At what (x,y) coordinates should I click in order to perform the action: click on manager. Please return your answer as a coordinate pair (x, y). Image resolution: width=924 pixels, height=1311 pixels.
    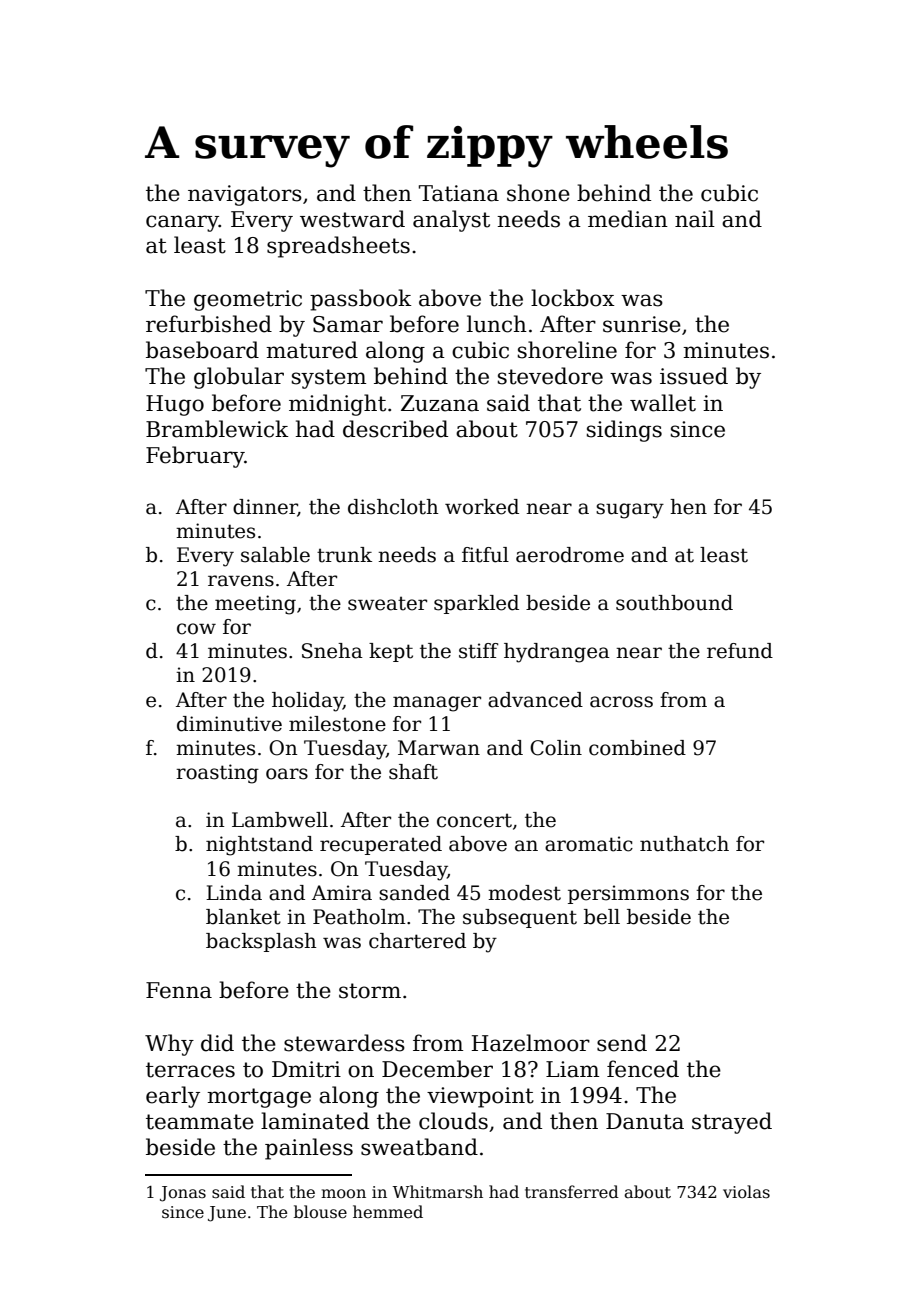
    Looking at the image, I should click on (437, 704).
